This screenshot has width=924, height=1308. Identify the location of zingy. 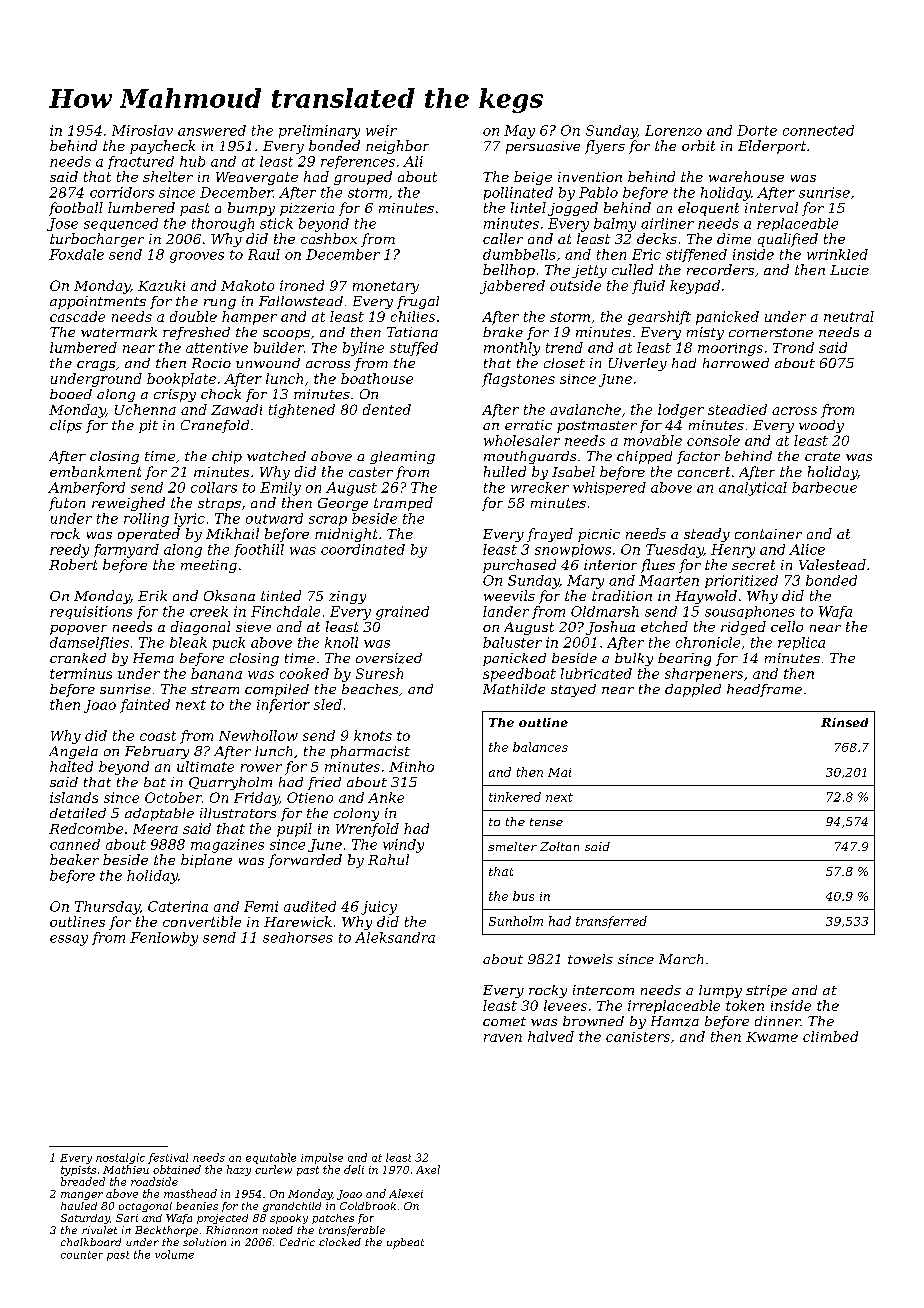
(347, 597).
